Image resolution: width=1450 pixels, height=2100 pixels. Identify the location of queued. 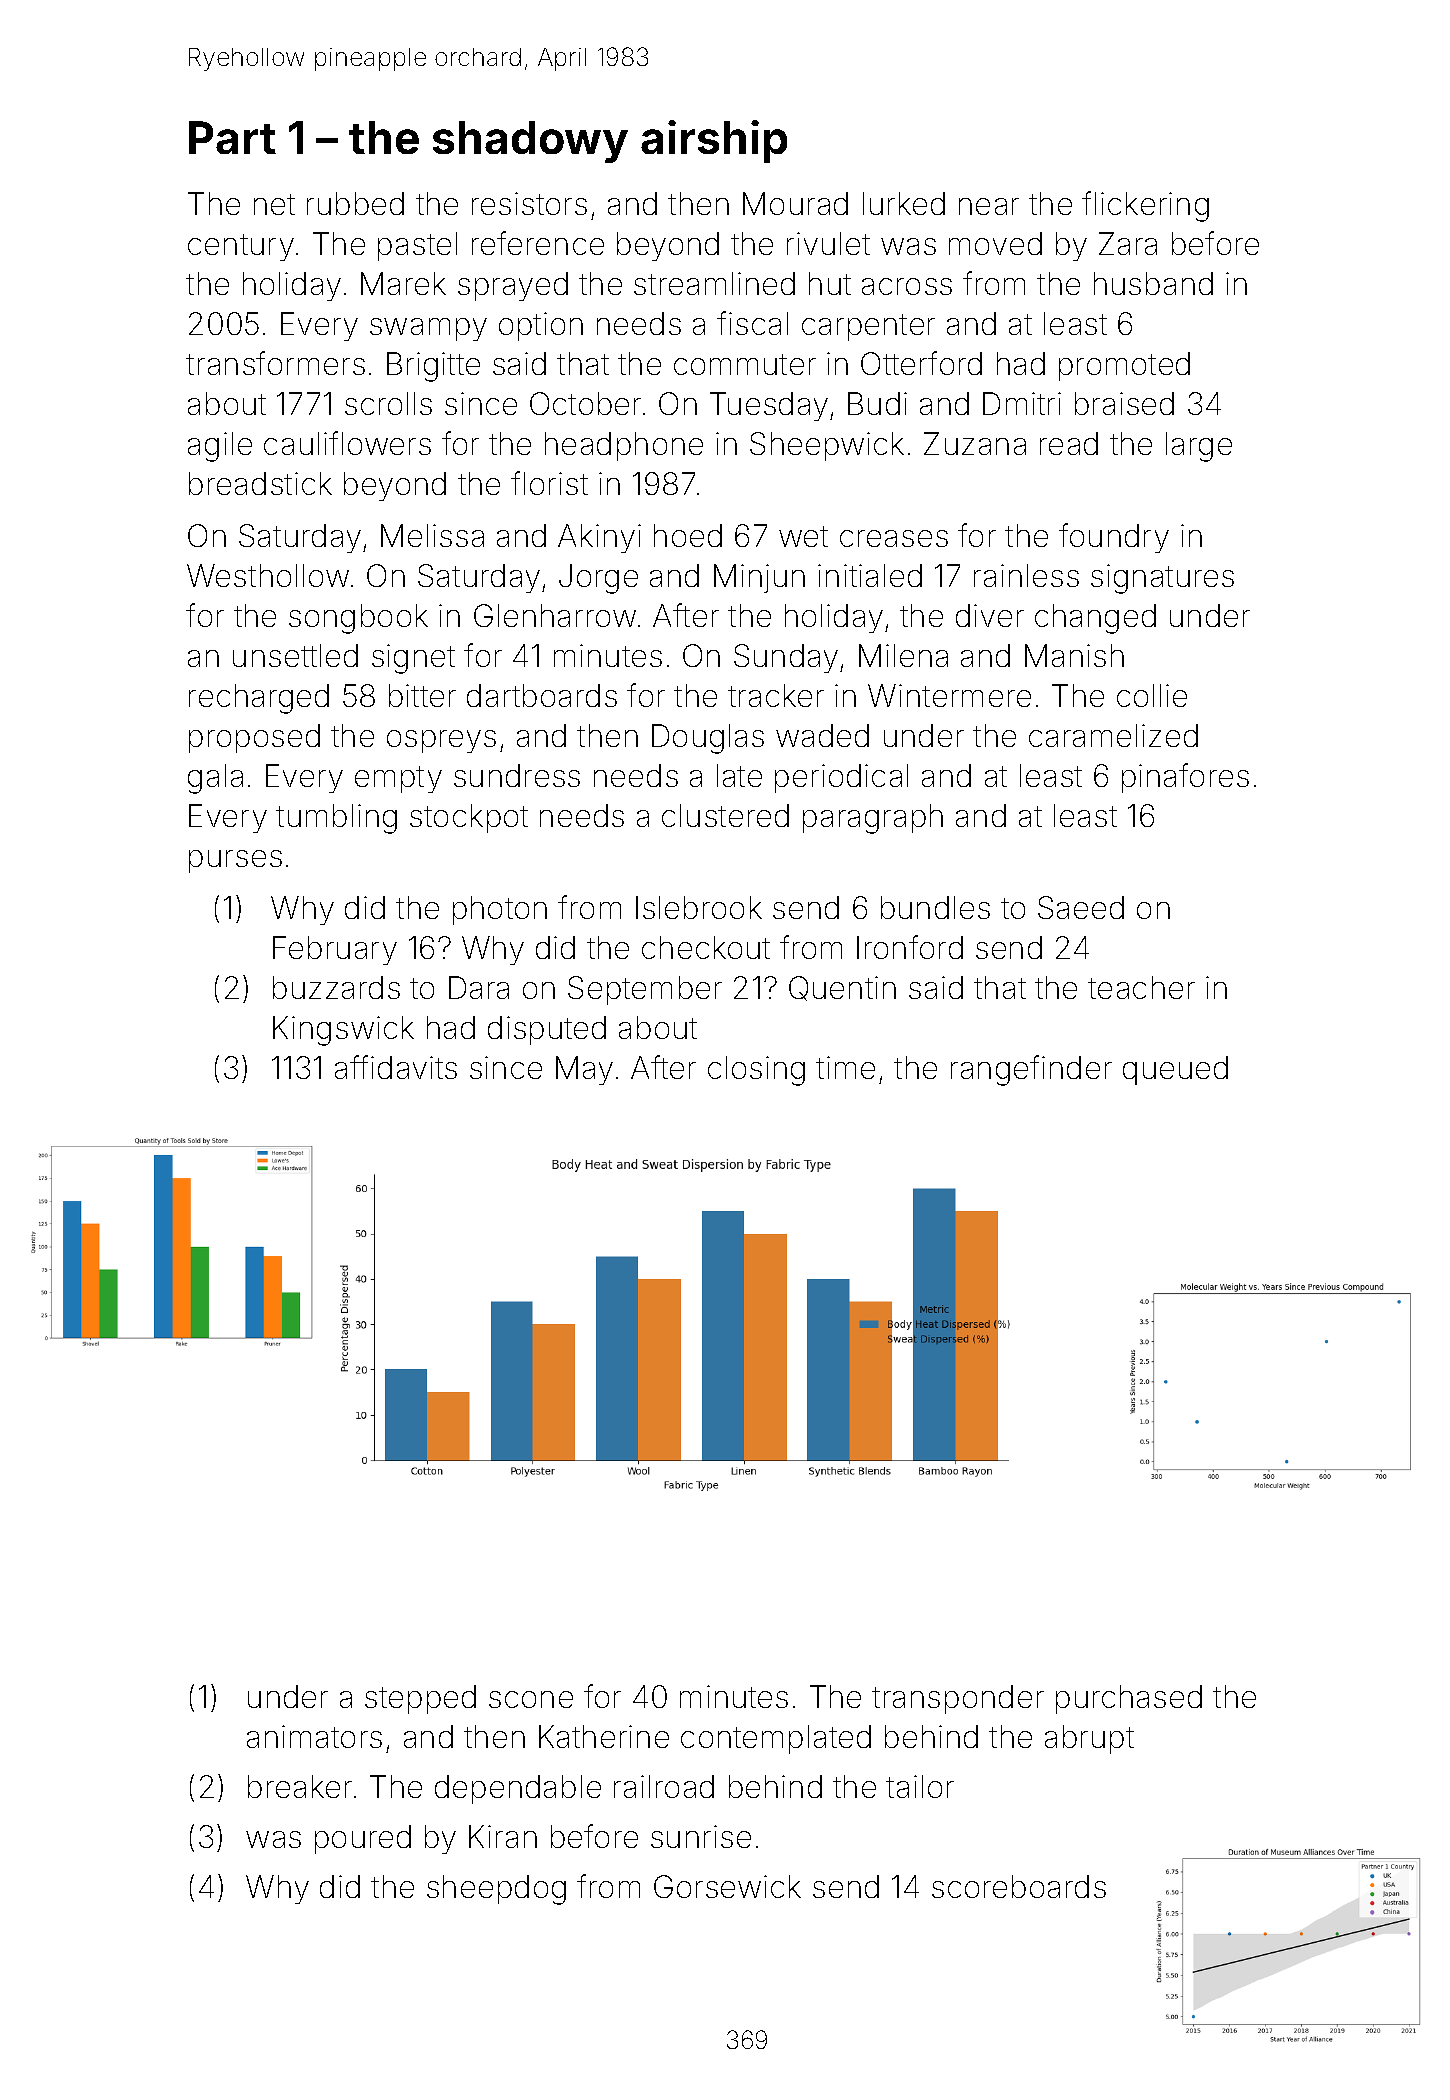
(1175, 1070).
